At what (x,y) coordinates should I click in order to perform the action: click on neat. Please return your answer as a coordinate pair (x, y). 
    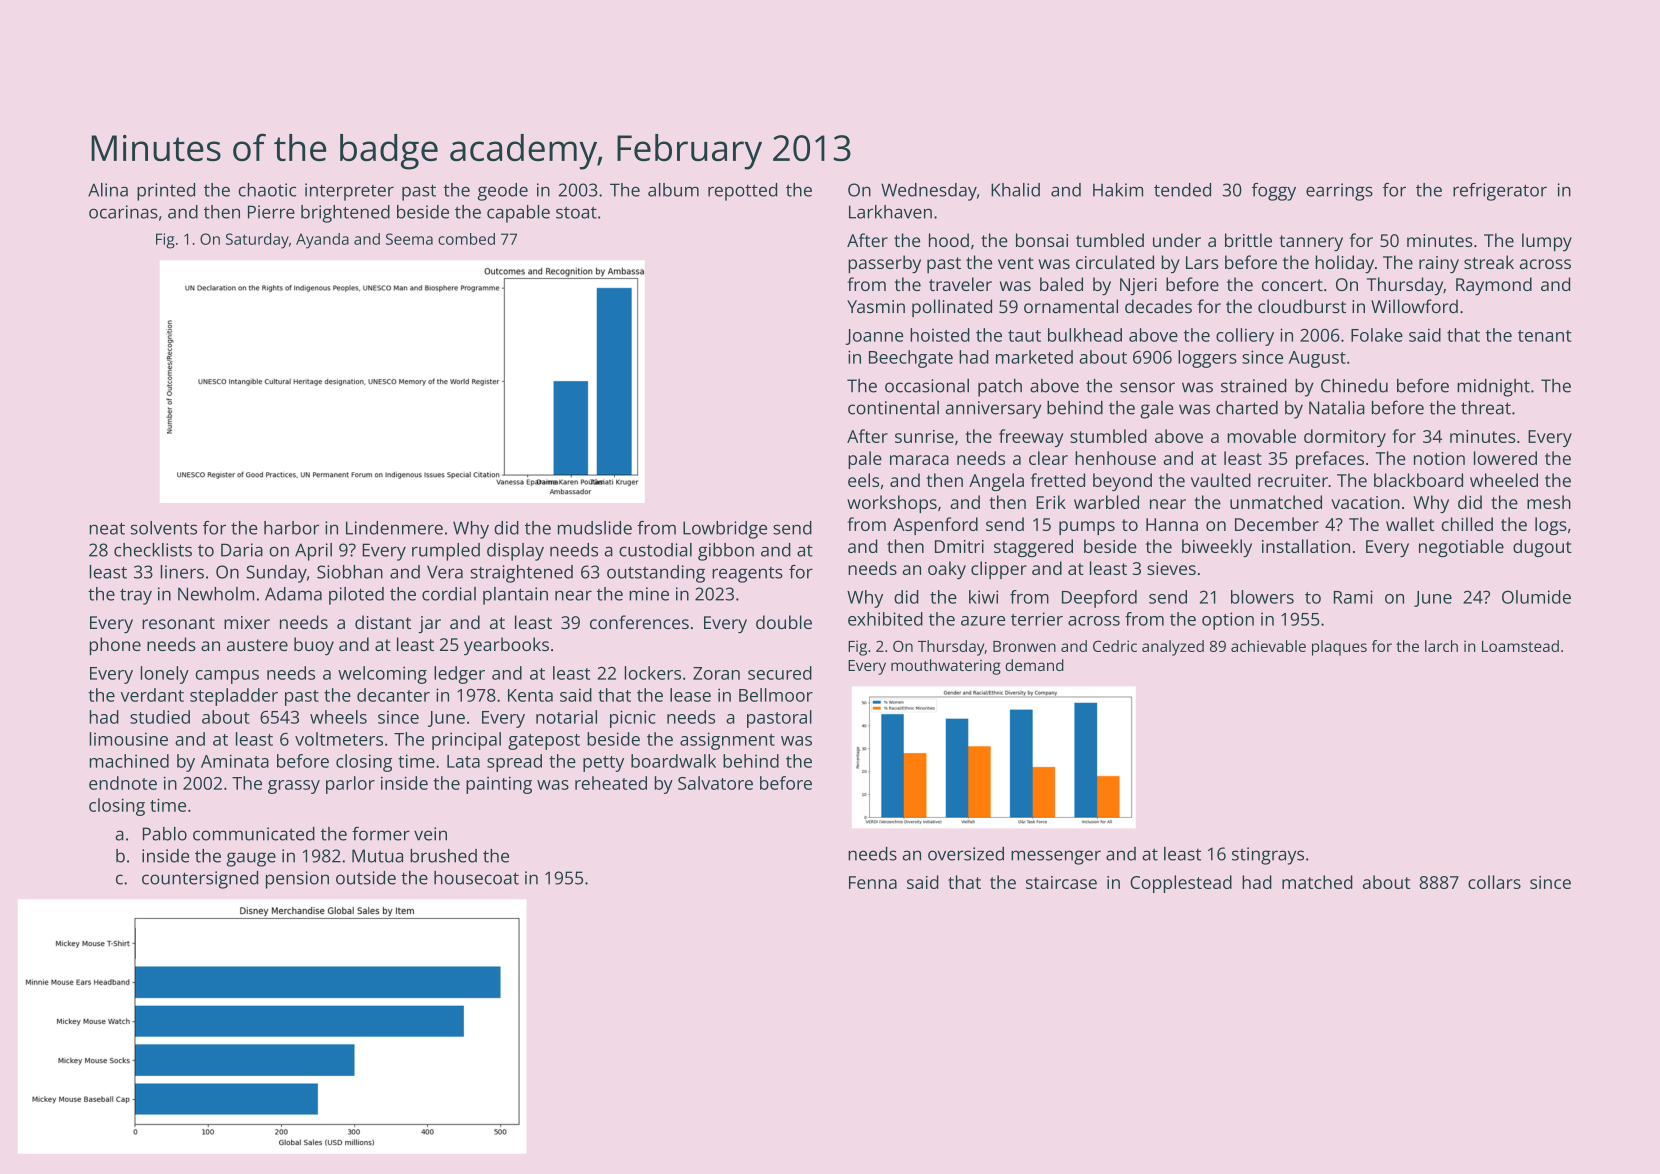
    Looking at the image, I should click on (107, 528).
